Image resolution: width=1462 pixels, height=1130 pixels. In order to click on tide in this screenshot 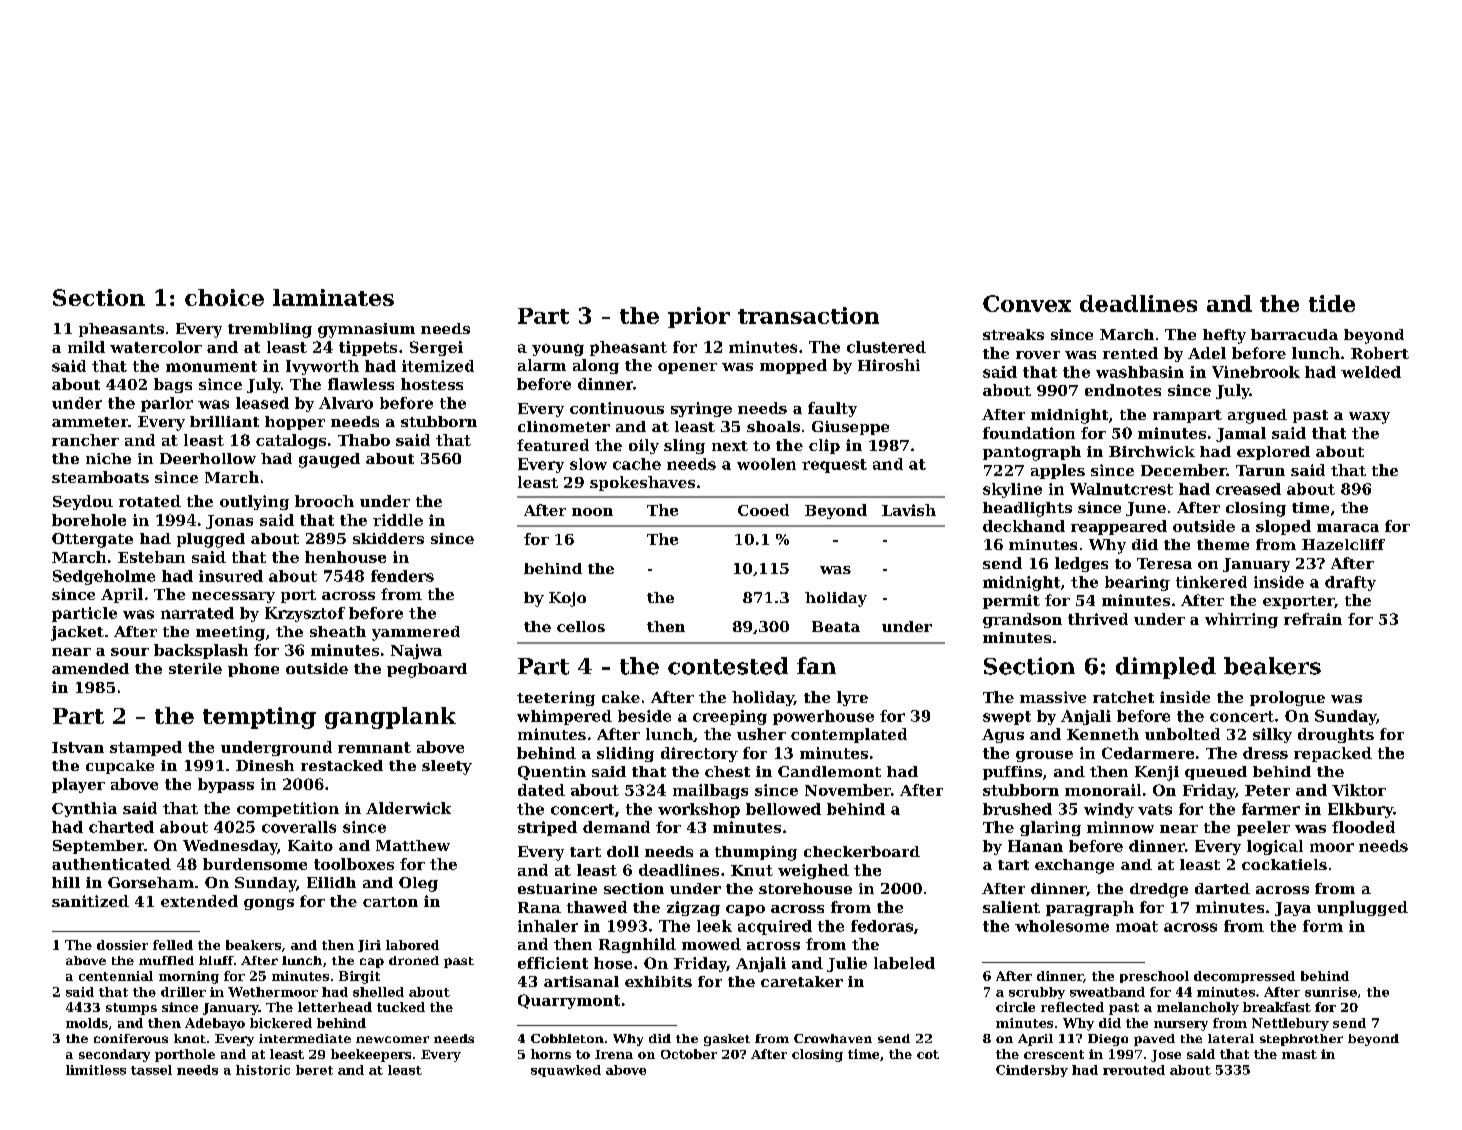, I will do `click(1332, 303)`.
